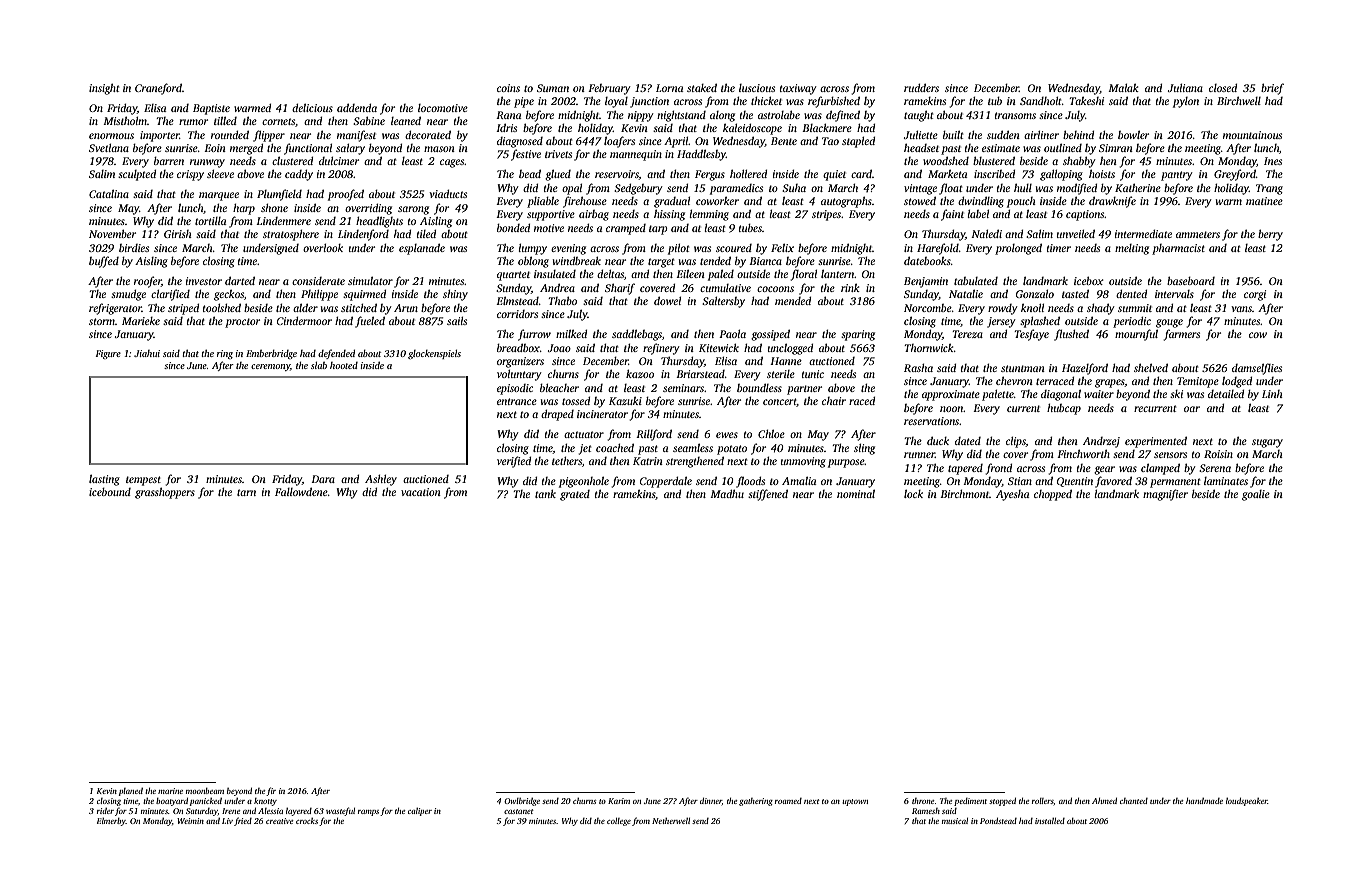  What do you see at coordinates (190, 821) in the image?
I see `Weimin` at bounding box center [190, 821].
